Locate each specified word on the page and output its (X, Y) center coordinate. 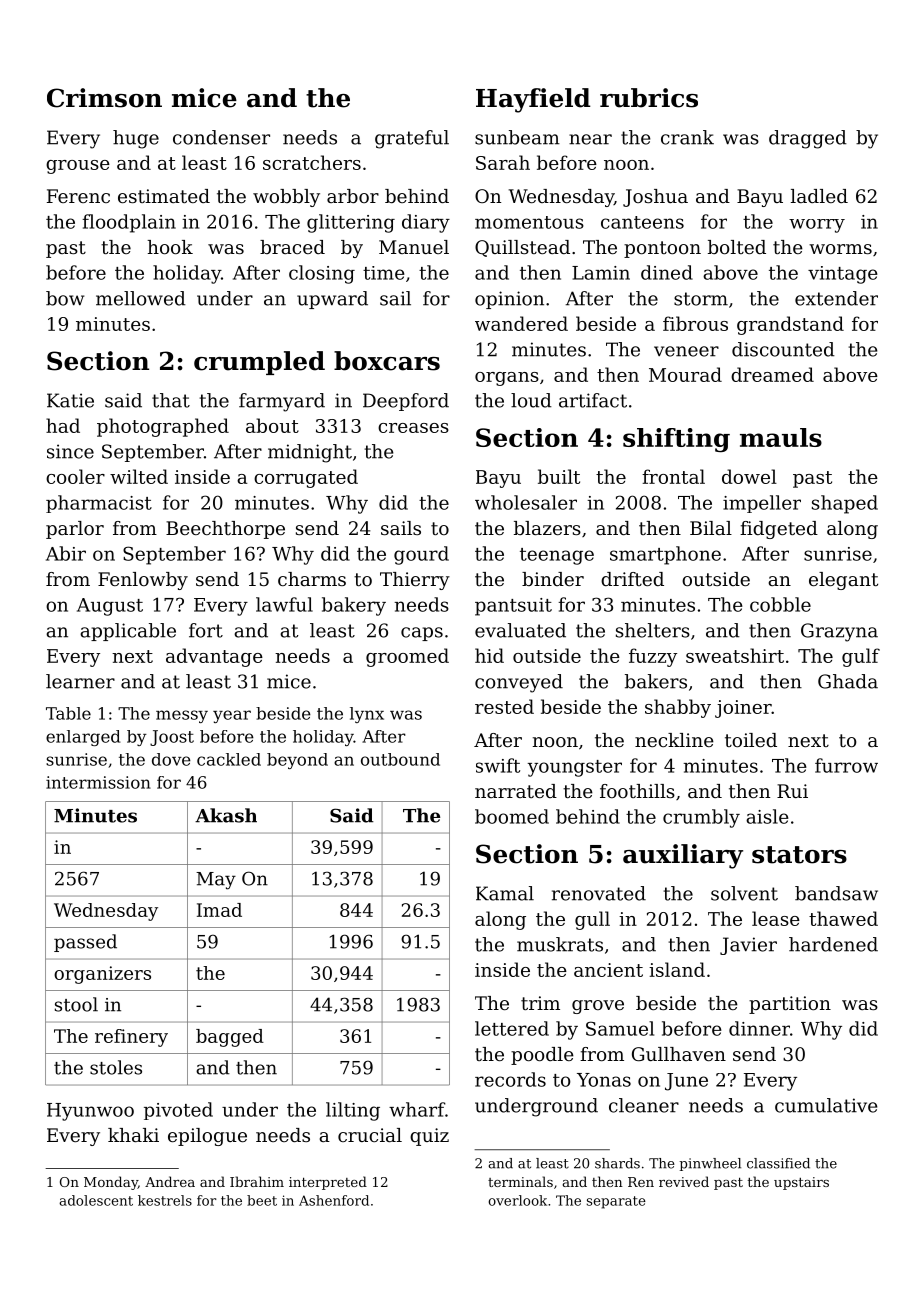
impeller (762, 504)
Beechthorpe (225, 530)
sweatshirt (735, 655)
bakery (354, 606)
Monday (111, 1183)
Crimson (104, 98)
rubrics (649, 98)
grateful (412, 139)
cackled (229, 759)
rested (504, 706)
